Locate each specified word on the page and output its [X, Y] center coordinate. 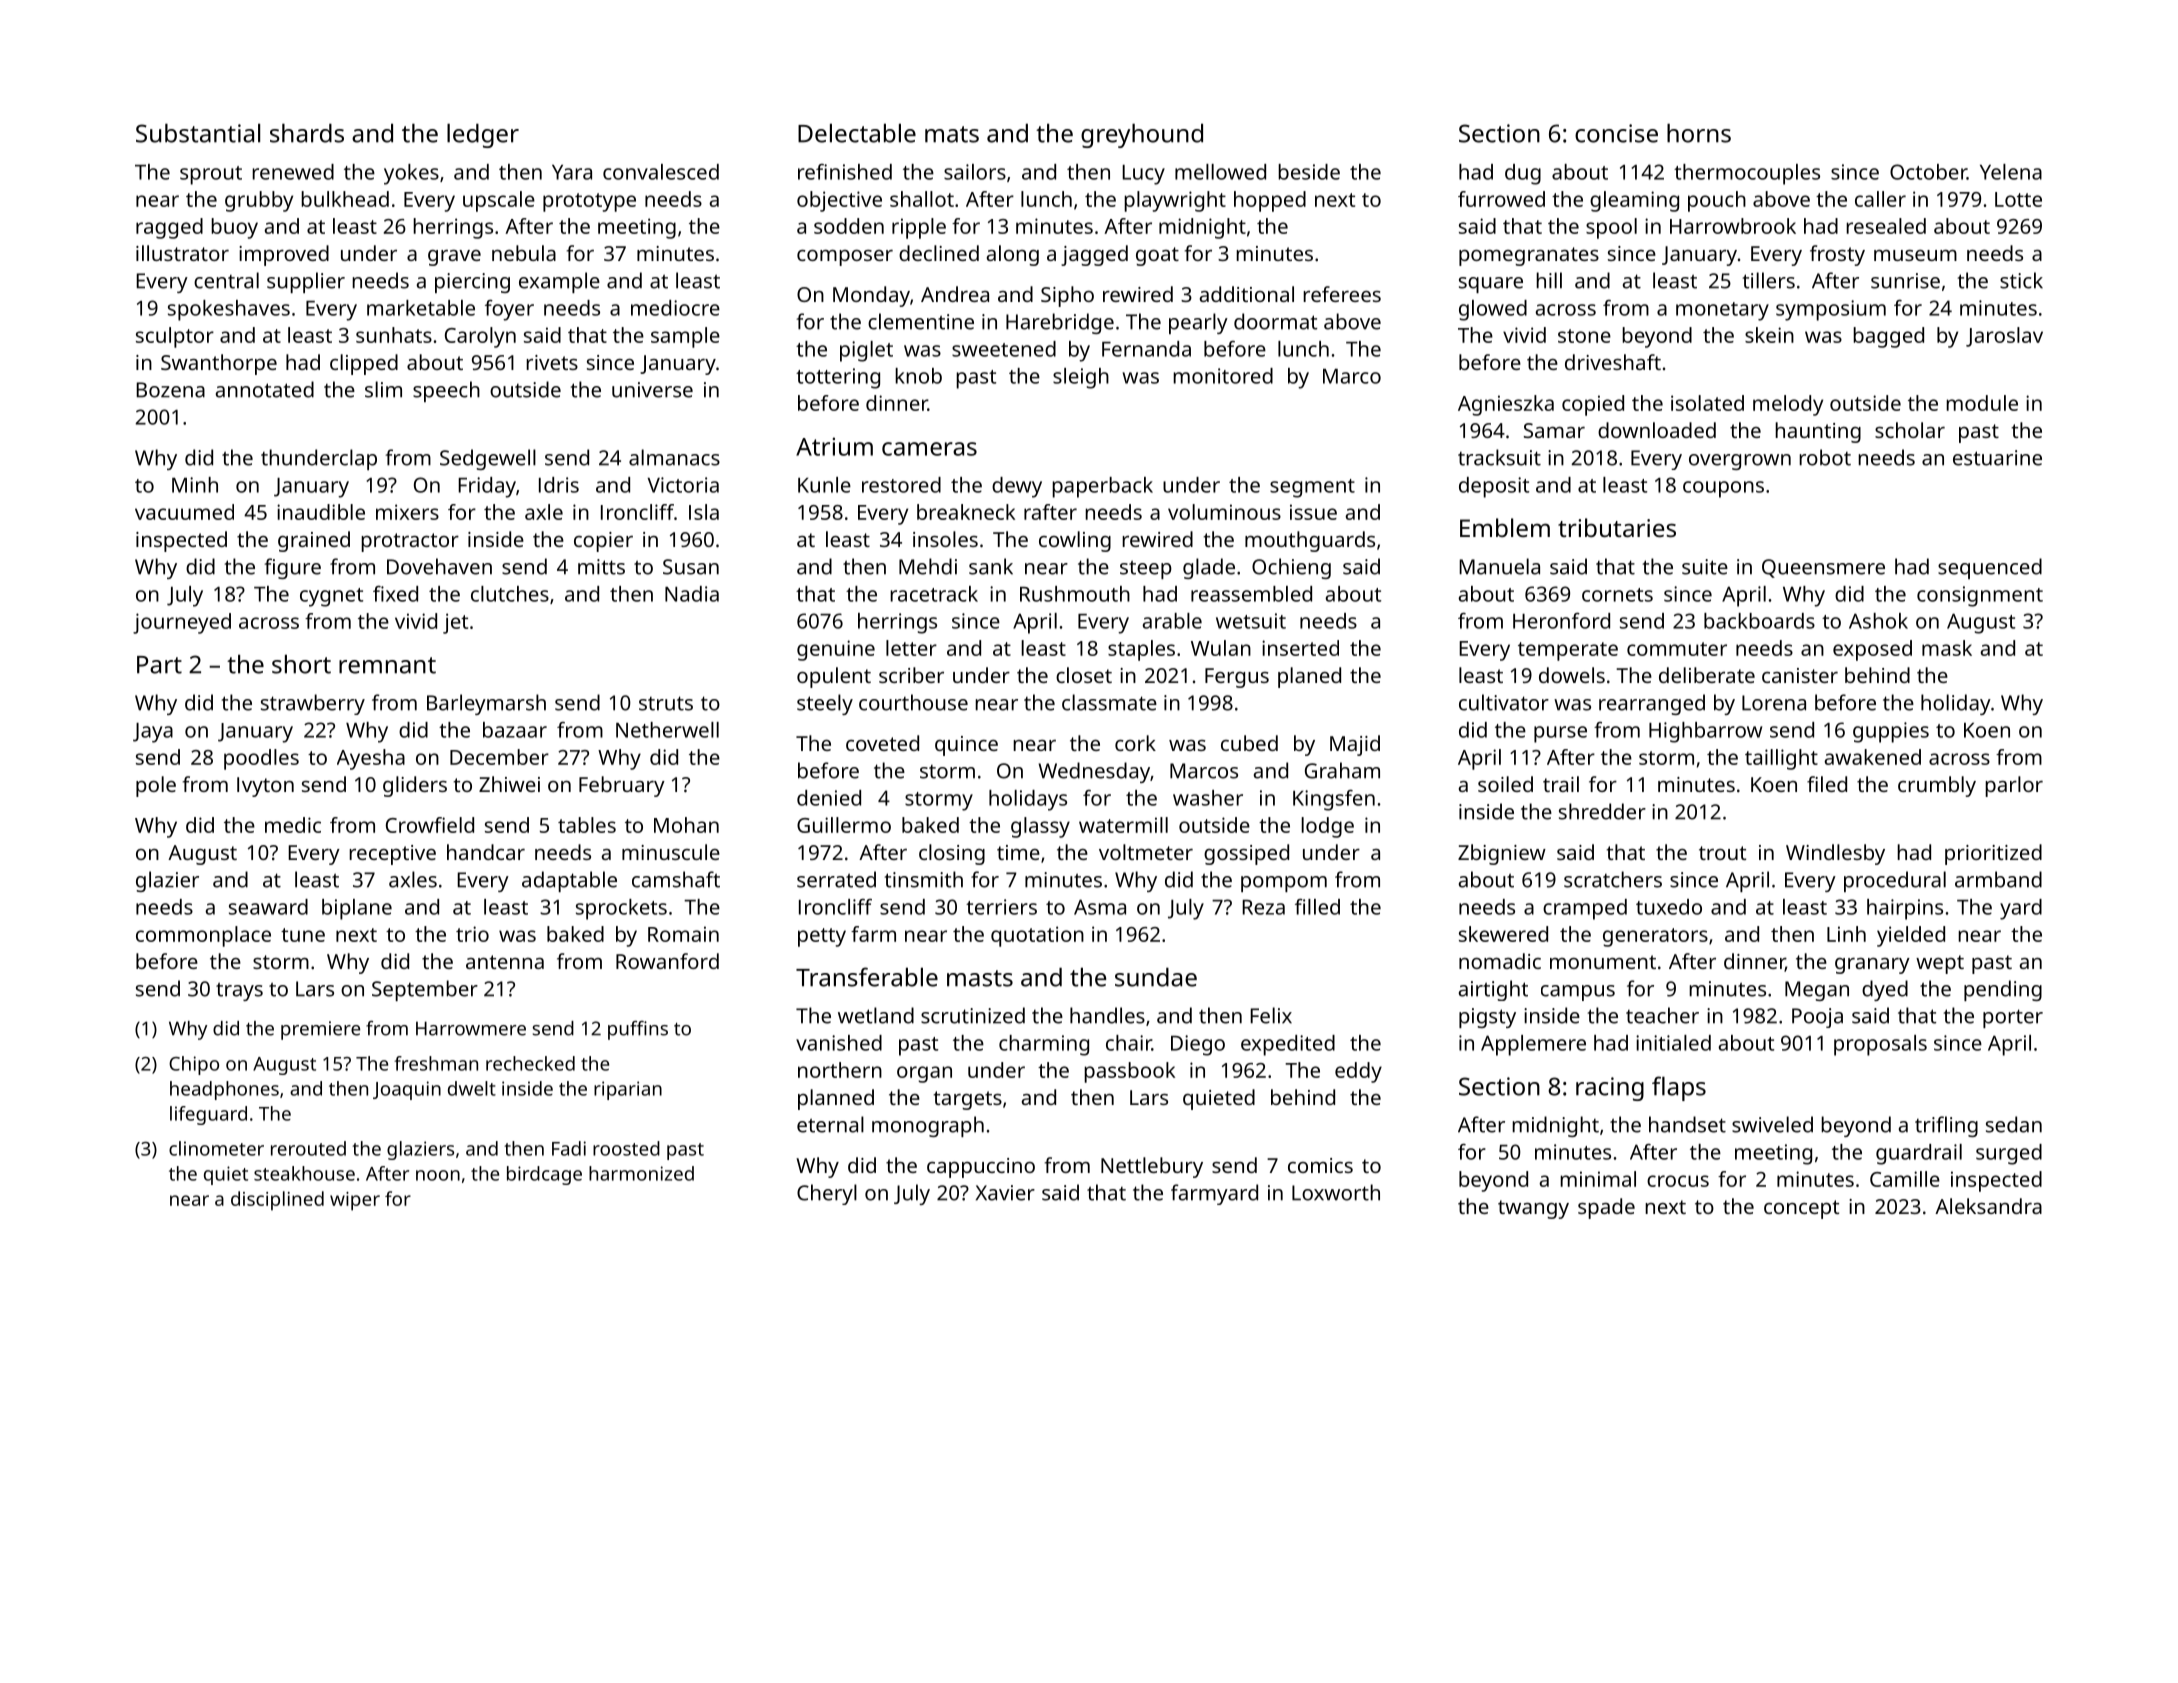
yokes [411, 174]
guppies [1891, 732]
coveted [882, 743]
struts [666, 703]
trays [239, 992]
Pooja [1817, 1018]
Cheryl [827, 1194]
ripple [919, 228]
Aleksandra [1988, 1206]
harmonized [641, 1173]
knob [918, 376]
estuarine [1997, 458]
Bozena [170, 390]
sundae [1156, 977]
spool [1611, 228]
